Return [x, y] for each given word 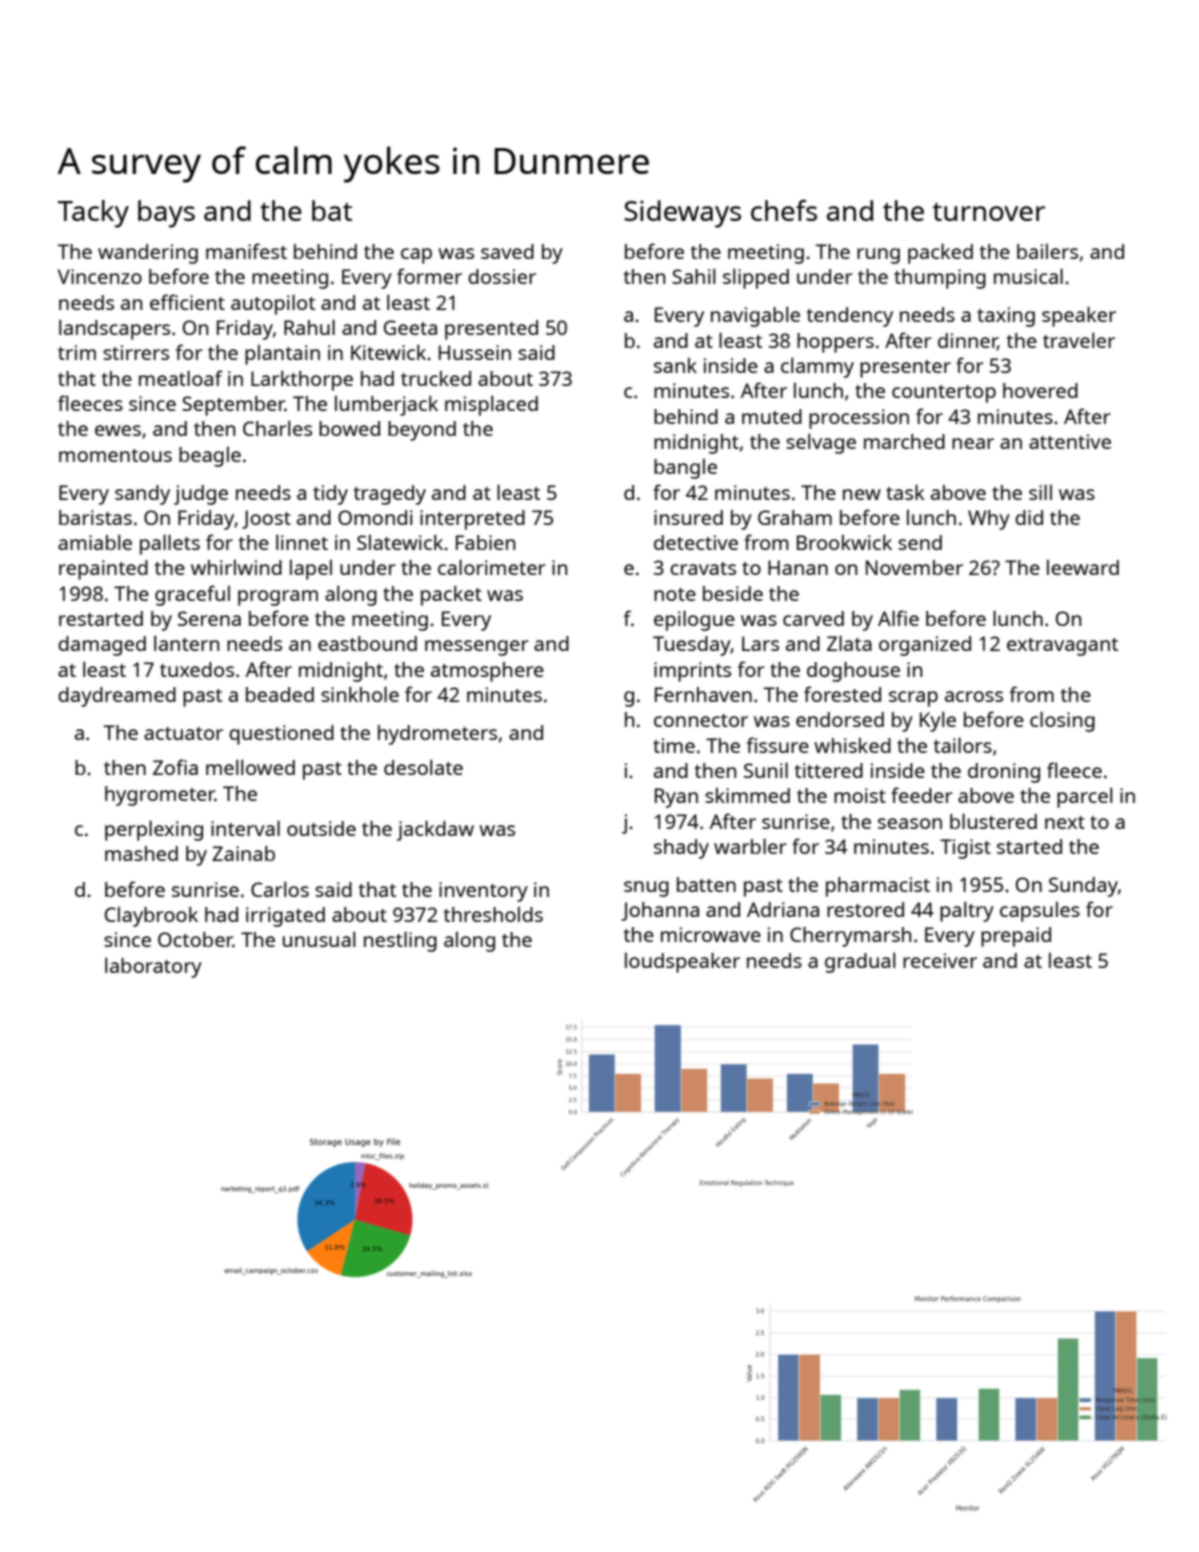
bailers [1047, 251]
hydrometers [437, 735]
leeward [1083, 567]
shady [681, 849]
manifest [246, 251]
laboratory [153, 967]
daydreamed [117, 697]
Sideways [682, 214]
